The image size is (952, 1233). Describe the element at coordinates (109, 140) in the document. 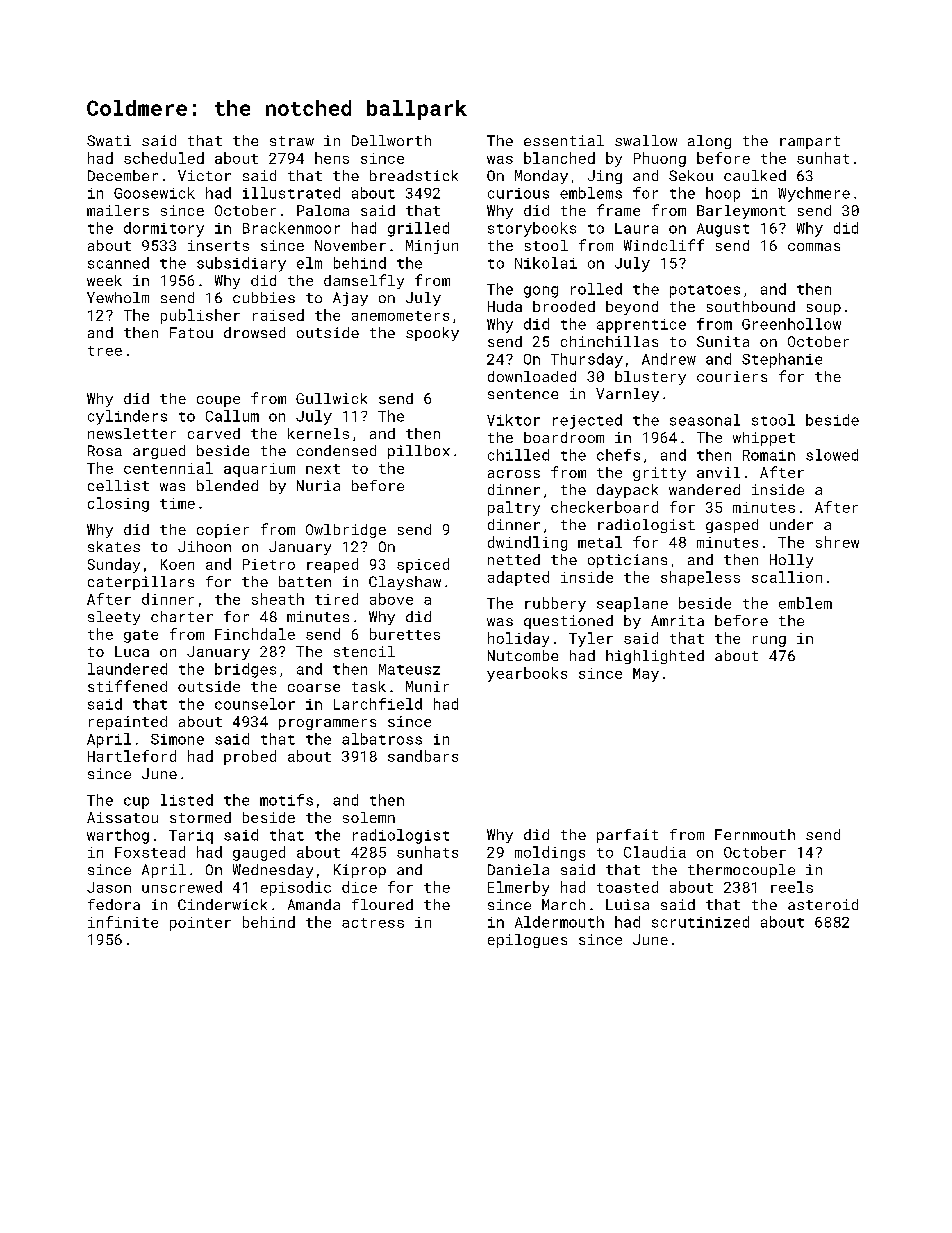

I see `Swati` at that location.
